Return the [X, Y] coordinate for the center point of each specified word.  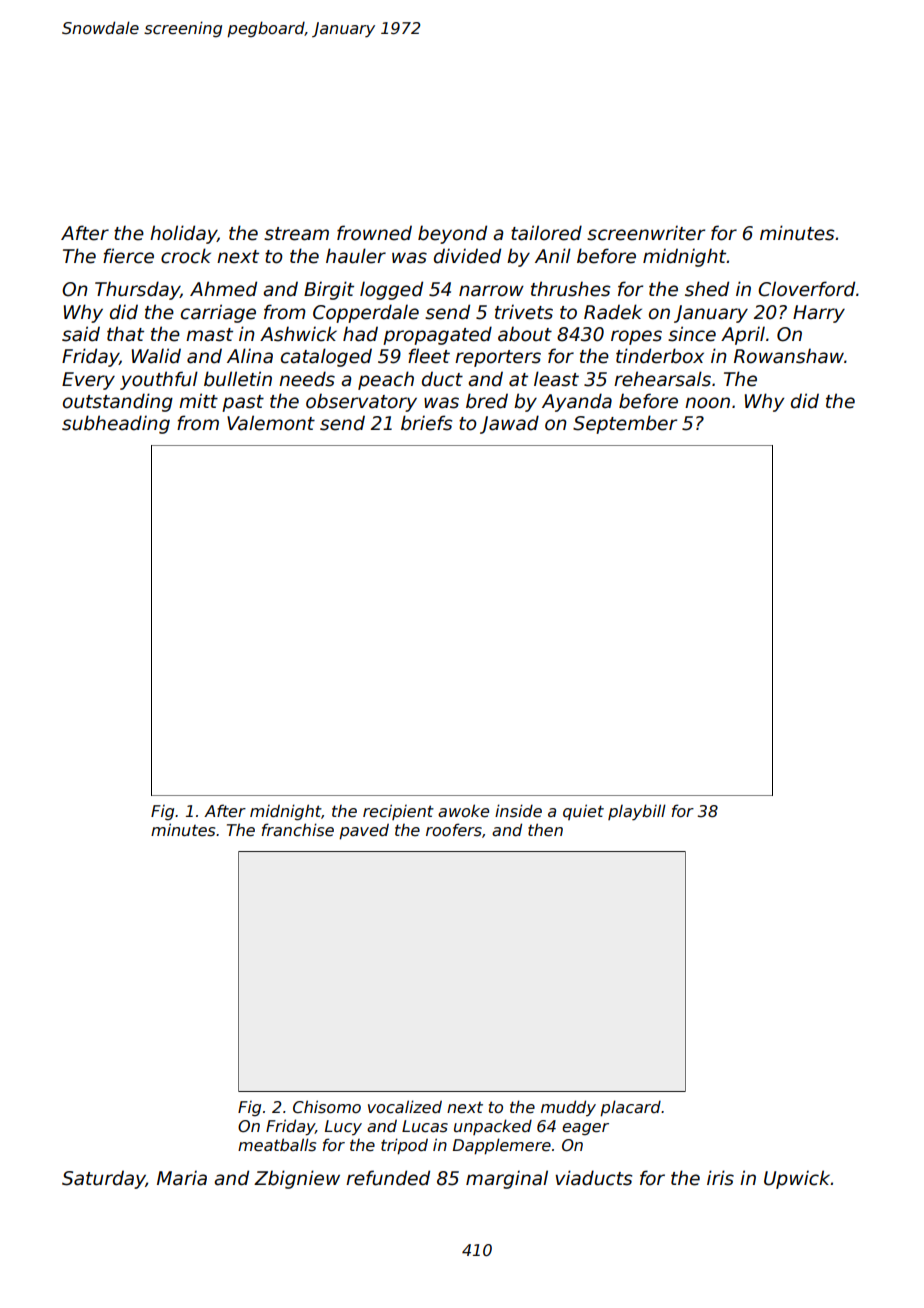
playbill [637, 812]
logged [391, 290]
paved [364, 831]
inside [518, 811]
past [243, 403]
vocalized [405, 1107]
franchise [298, 830]
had [360, 334]
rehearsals [662, 379]
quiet [583, 812]
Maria [182, 1178]
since [692, 334]
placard [630, 1108]
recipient [398, 812]
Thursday [137, 290]
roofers [454, 829]
